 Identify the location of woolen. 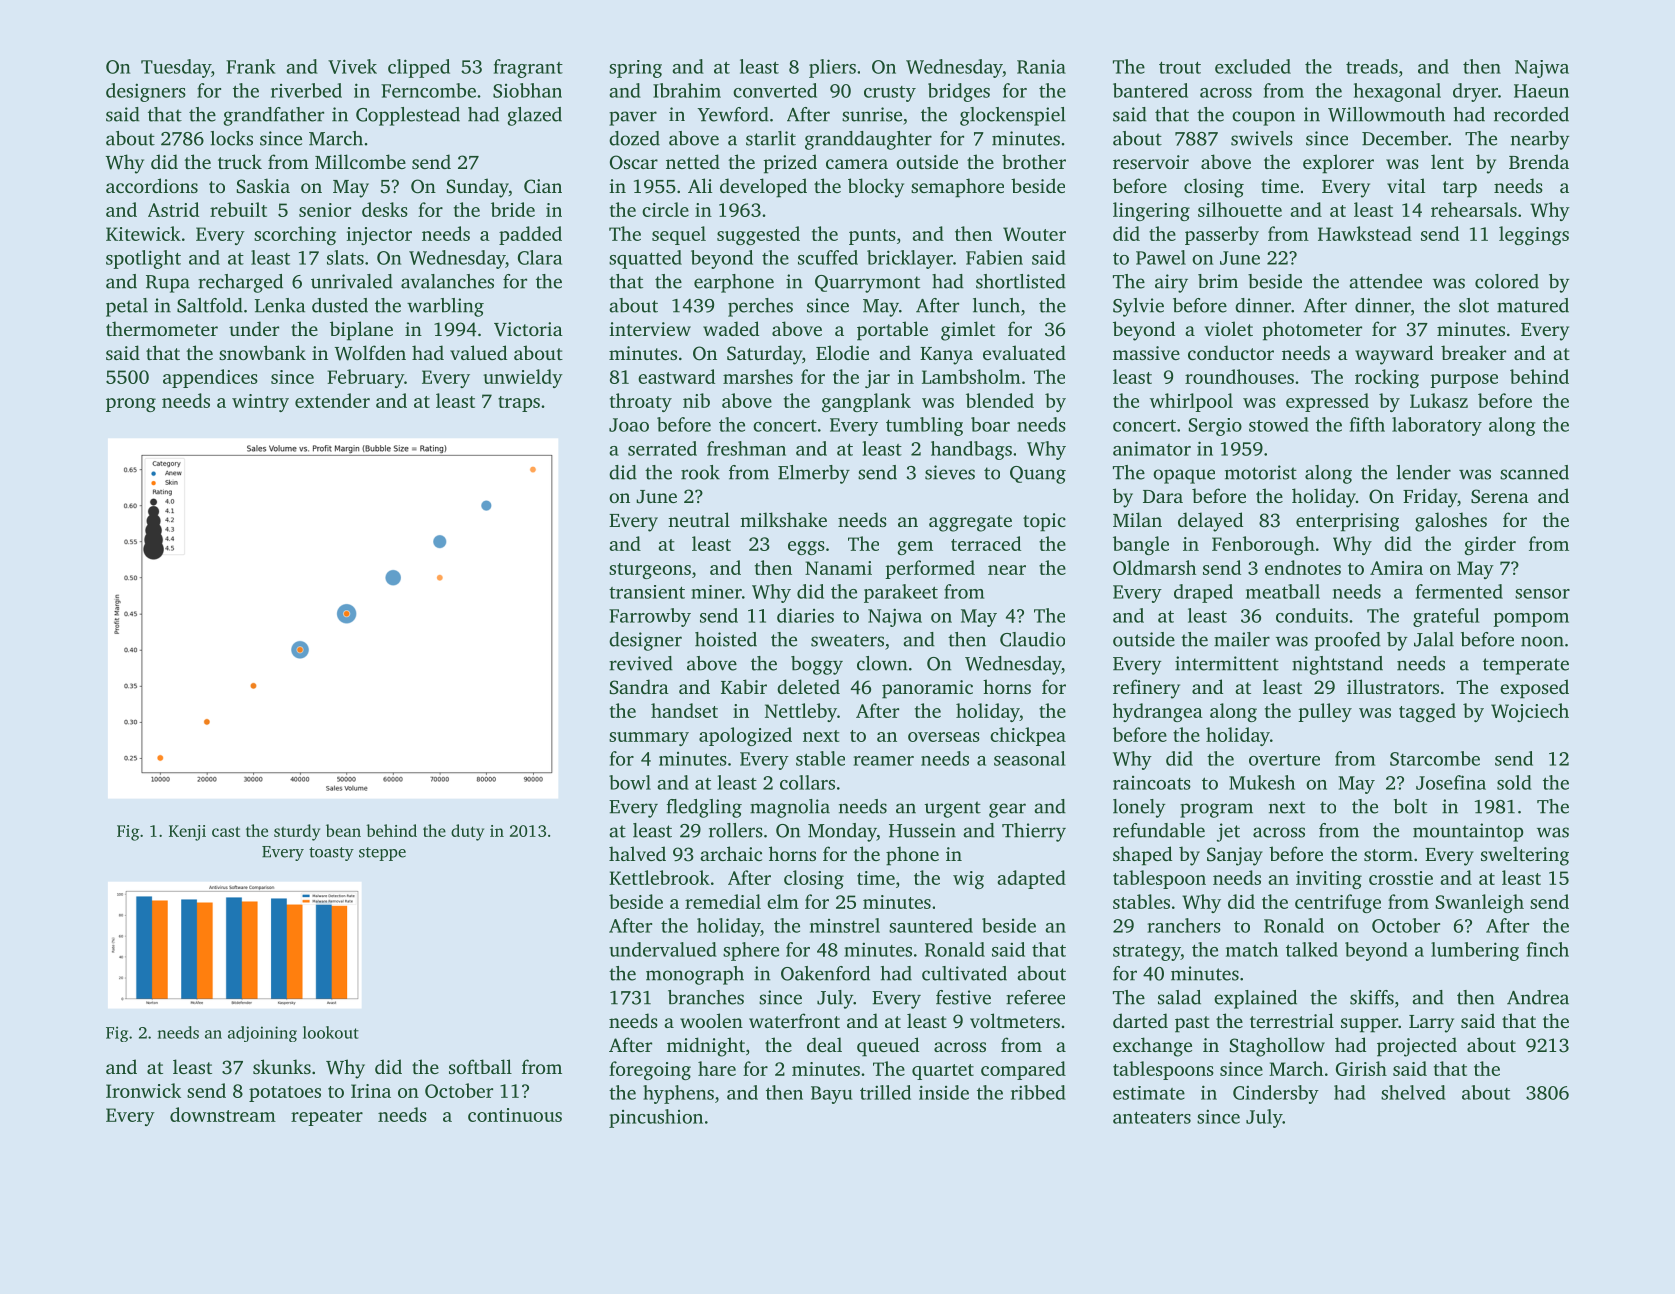
(711, 1020).
